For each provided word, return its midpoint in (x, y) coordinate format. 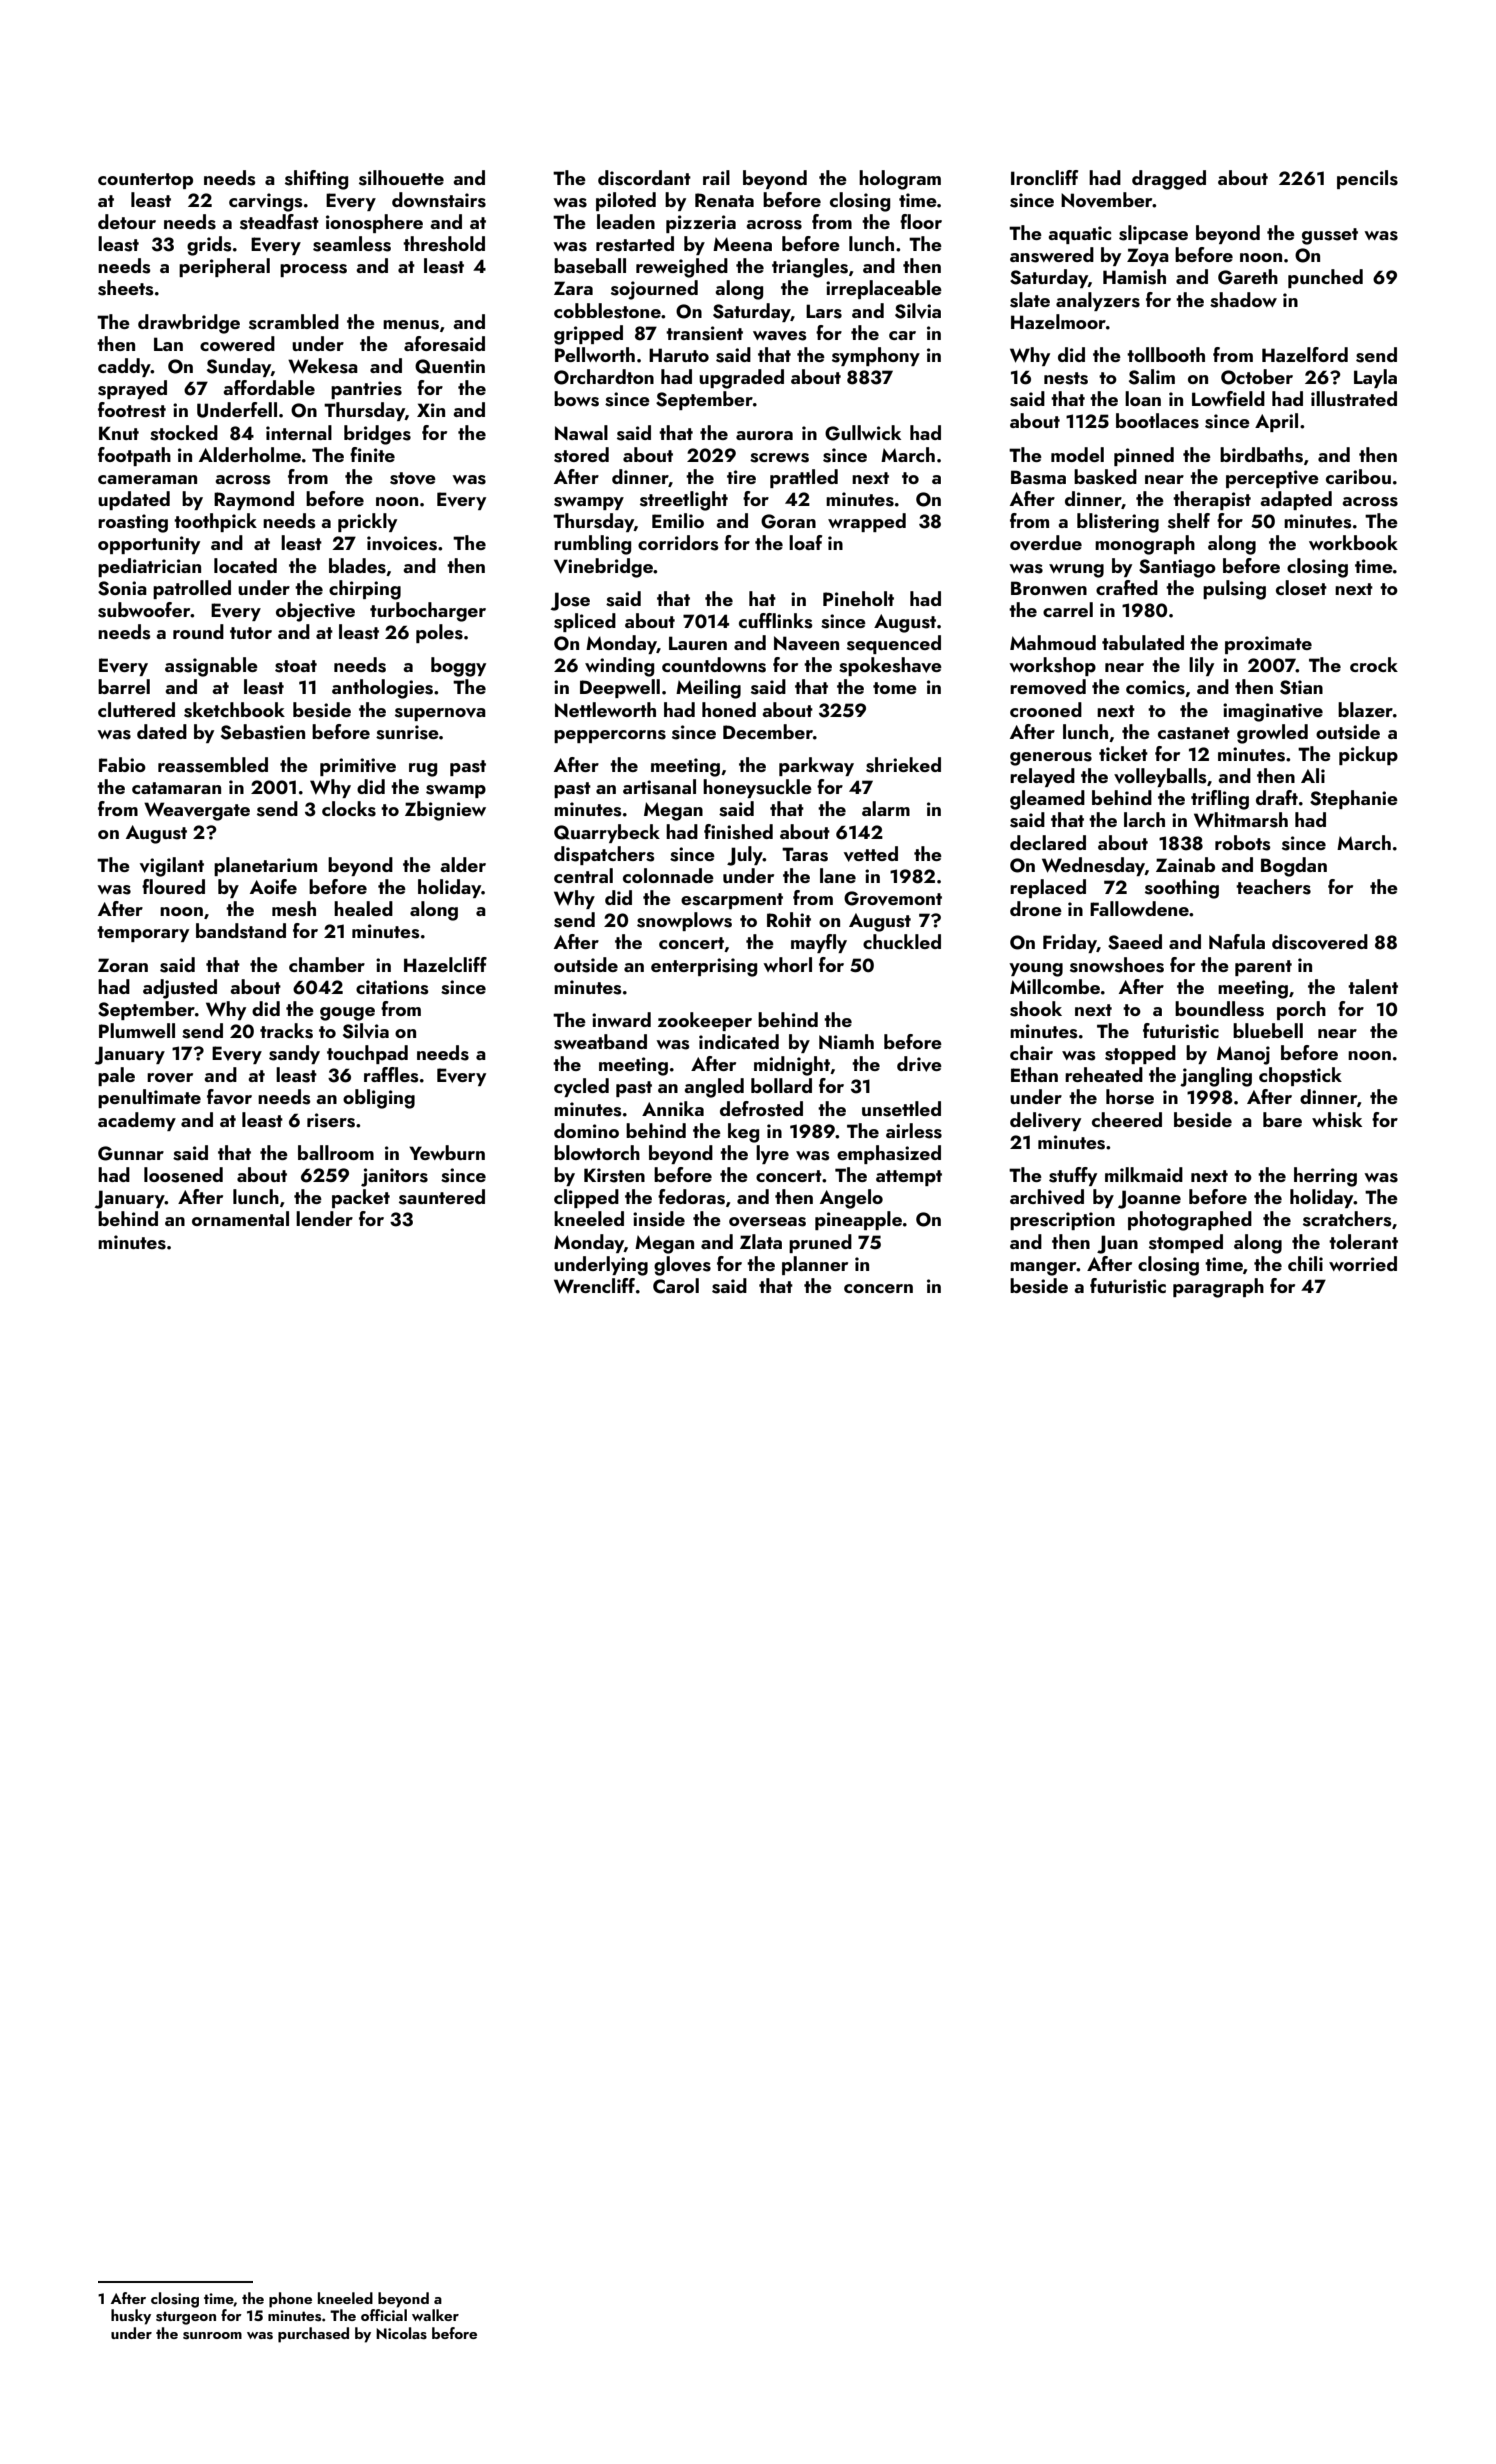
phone (290, 2300)
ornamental (240, 1218)
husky (131, 2317)
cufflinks (776, 621)
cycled (581, 1087)
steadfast (279, 222)
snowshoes (1117, 965)
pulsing (1234, 590)
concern (878, 1288)
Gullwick (863, 433)
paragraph (1218, 1288)
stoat (296, 666)
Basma (1038, 477)
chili (1305, 1263)
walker (435, 2315)
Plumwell (137, 1030)
